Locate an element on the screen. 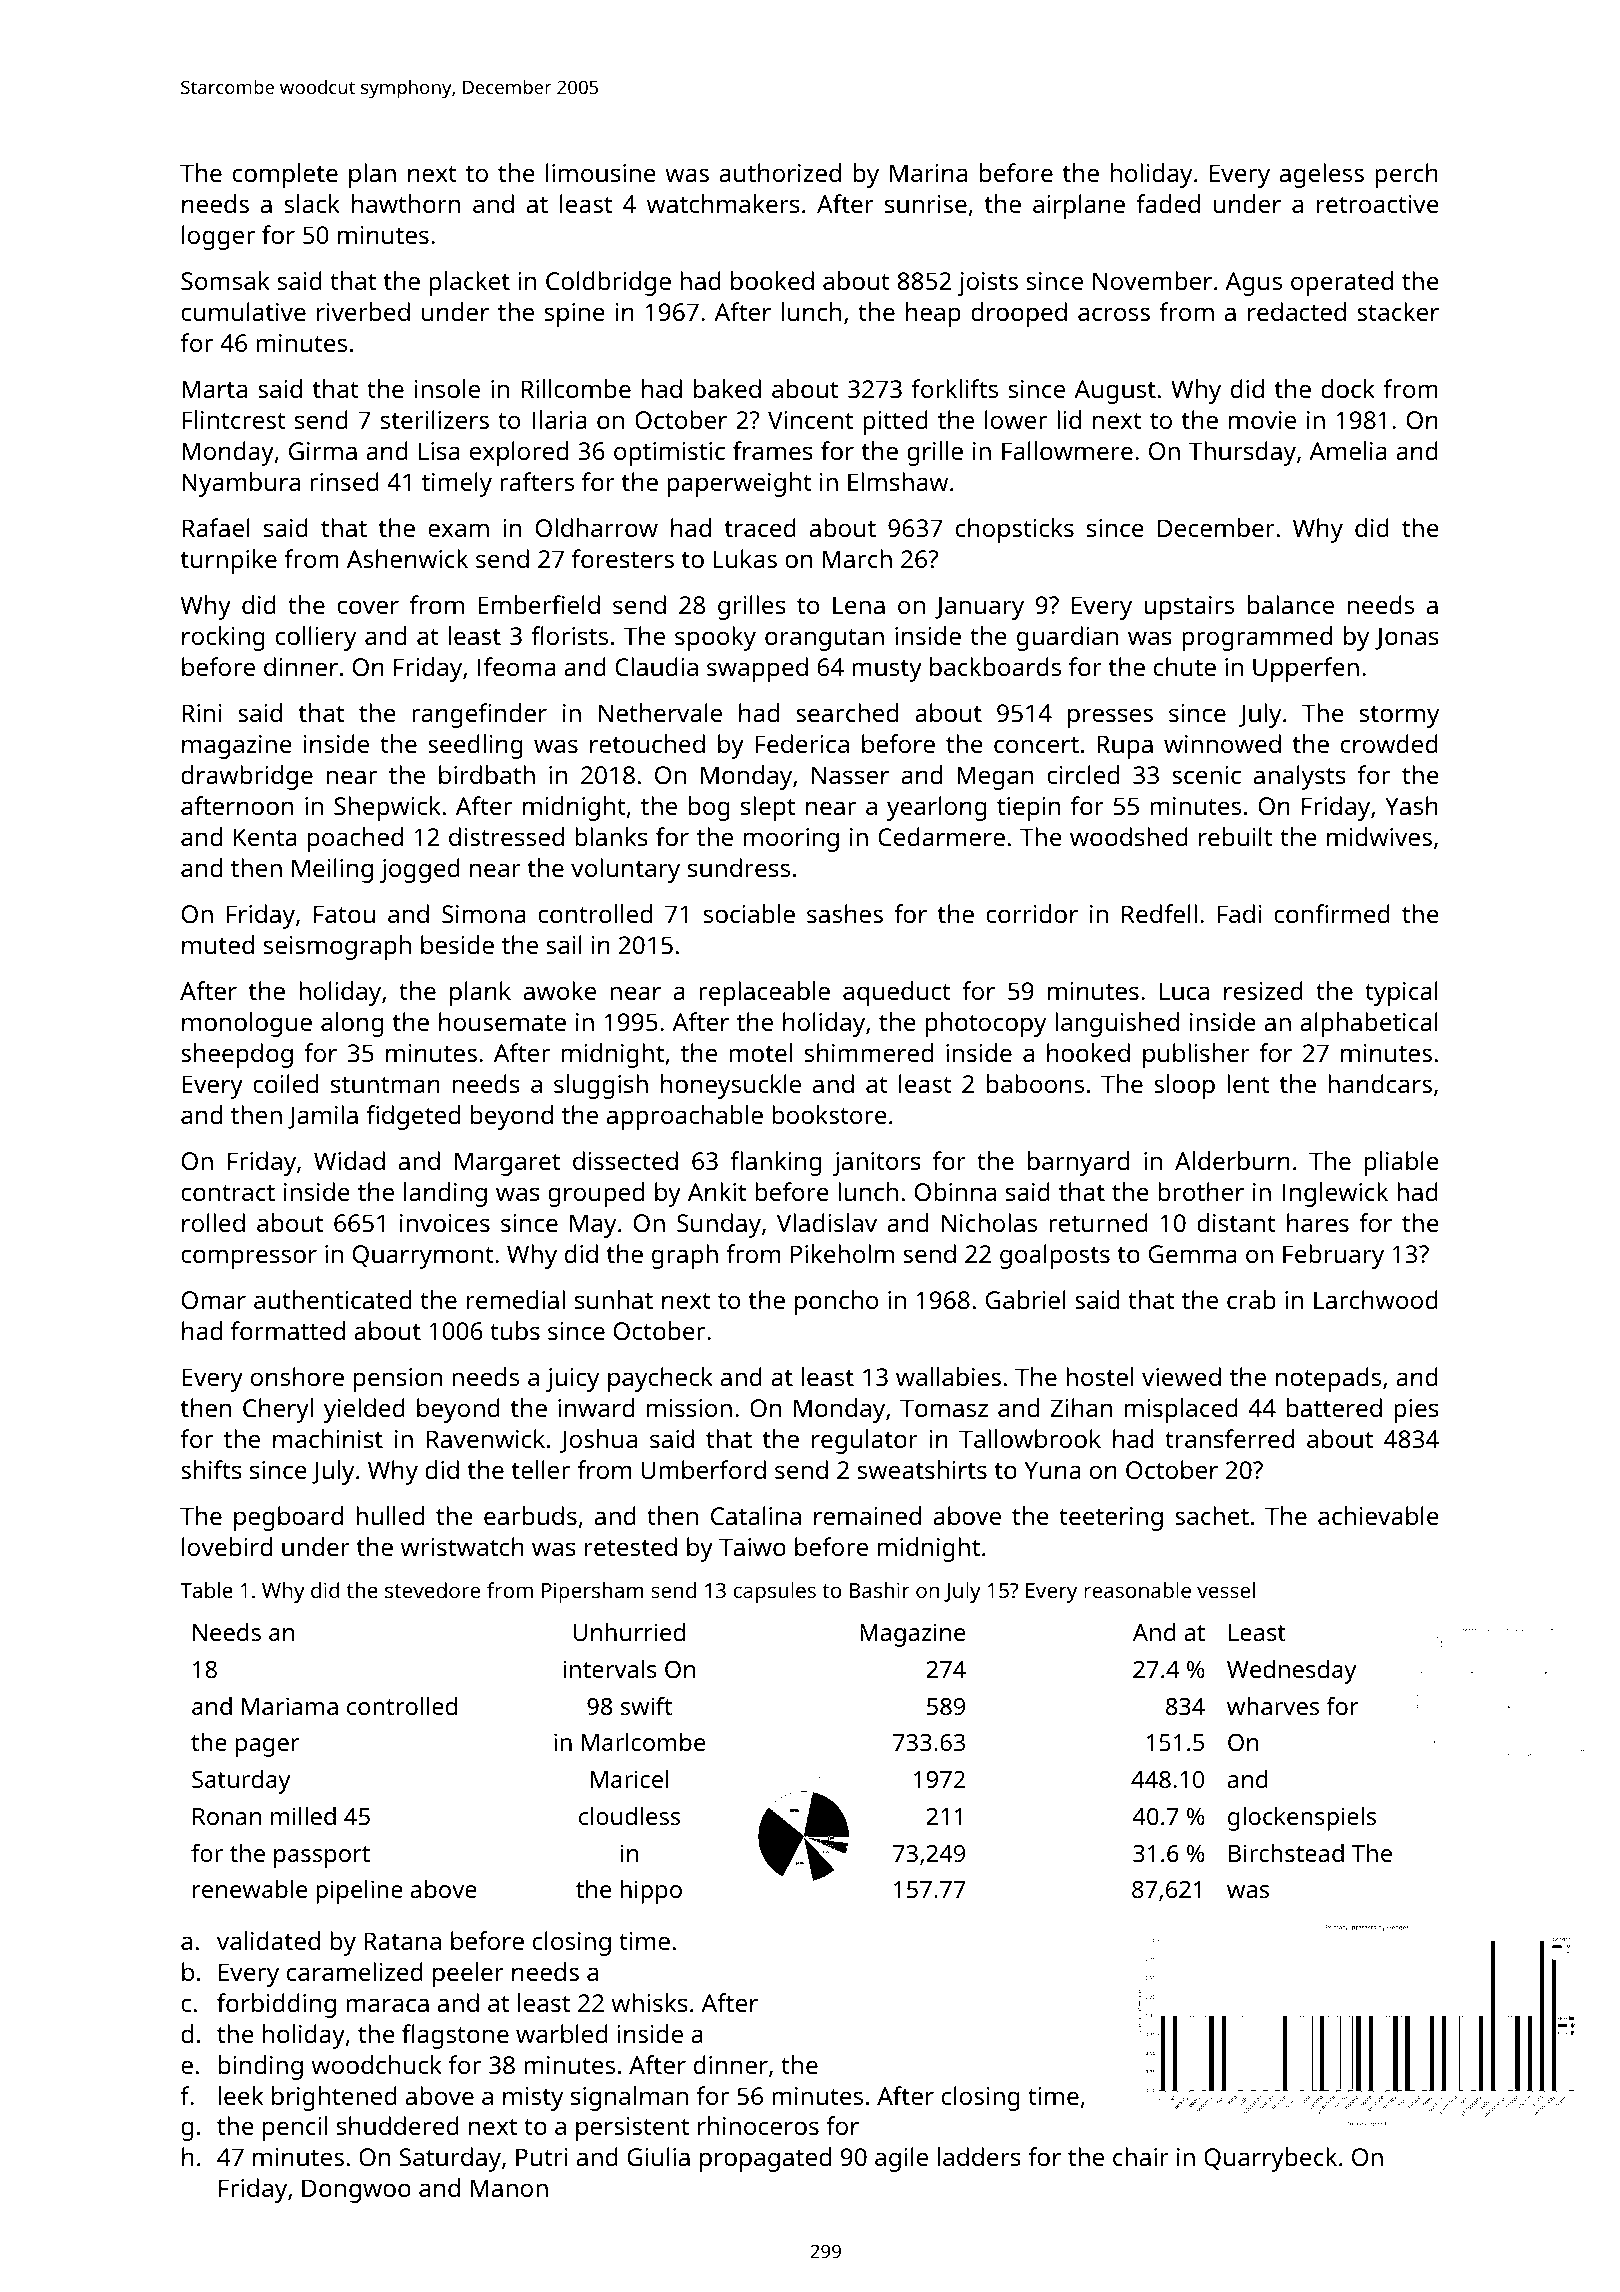 This screenshot has width=1620, height=2292. Fatou is located at coordinates (344, 914).
